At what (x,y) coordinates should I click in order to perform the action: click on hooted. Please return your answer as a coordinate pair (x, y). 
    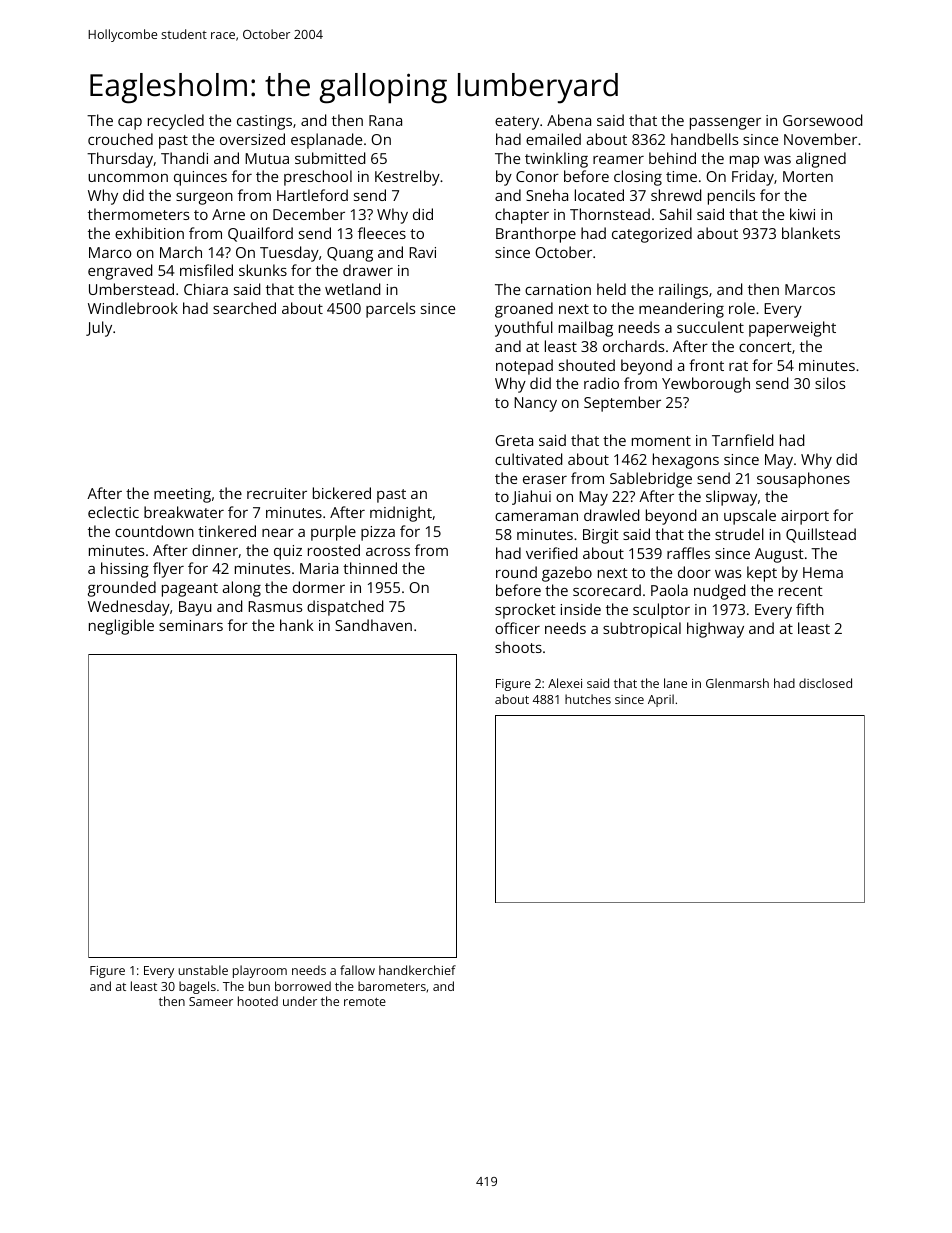
    Looking at the image, I should click on (258, 1001).
